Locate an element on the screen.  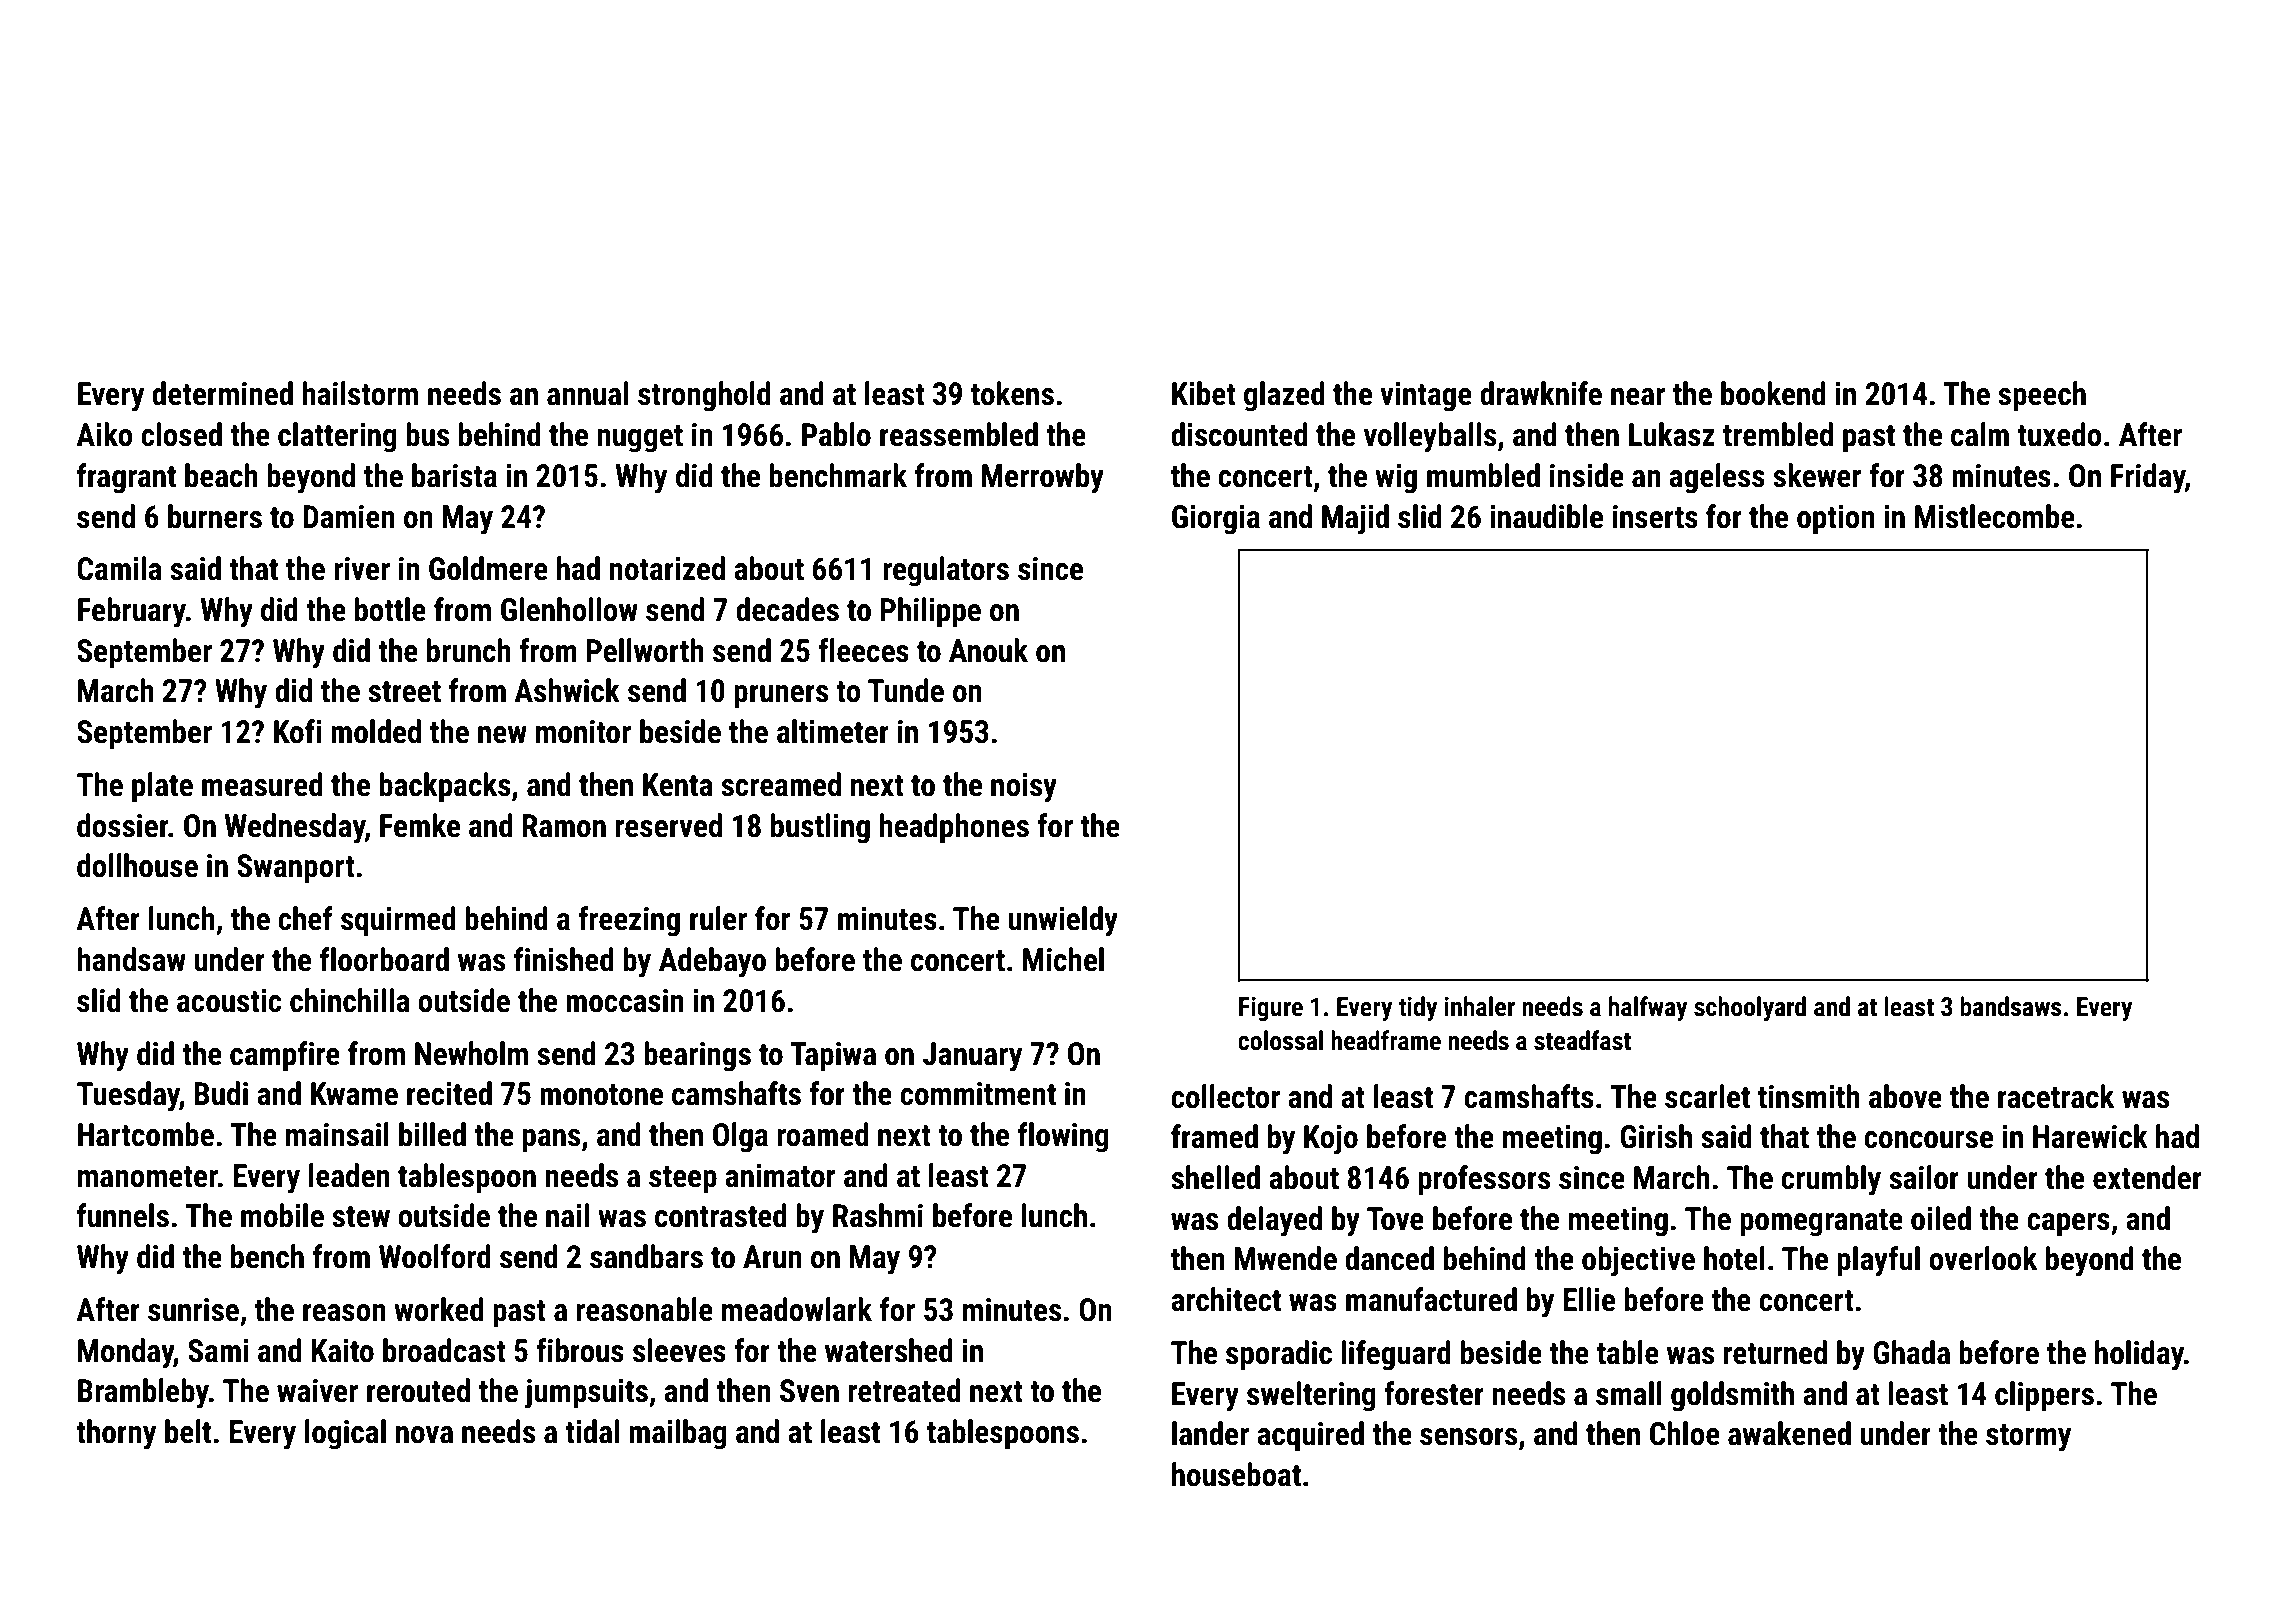
Kojo is located at coordinates (1331, 1140).
